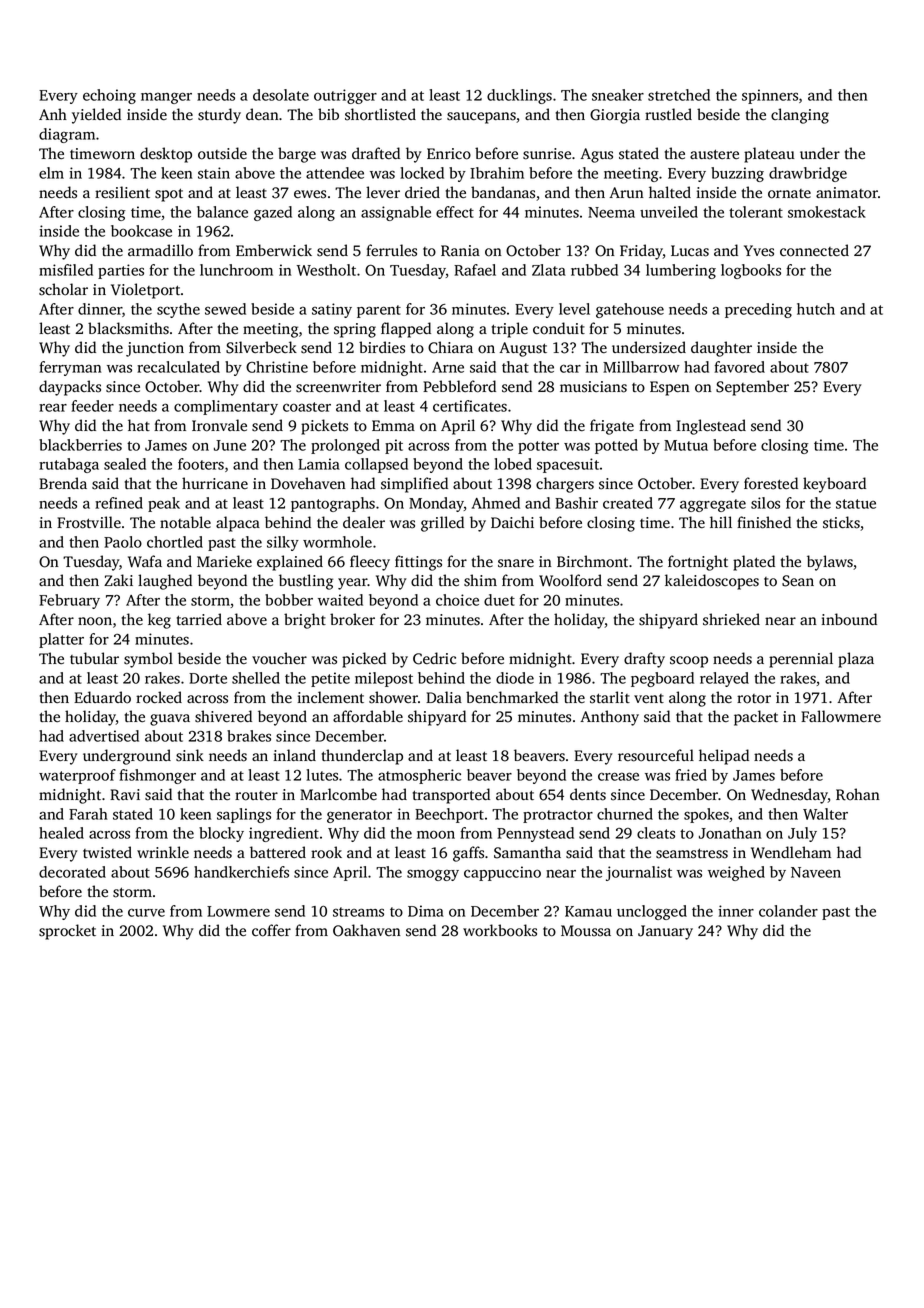 The height and width of the screenshot is (1308, 924). I want to click on bookcase, so click(141, 231).
